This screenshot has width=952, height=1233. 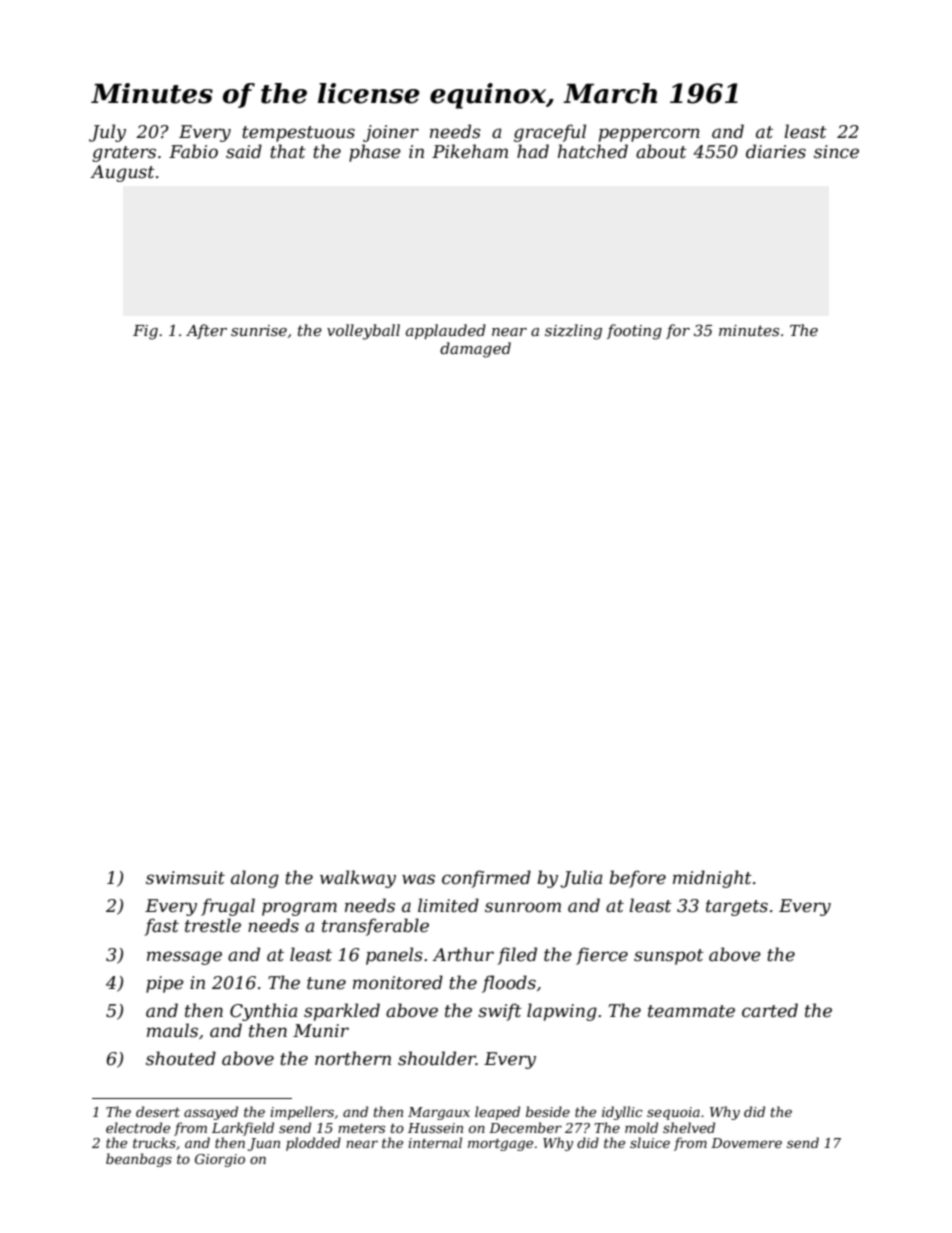 What do you see at coordinates (562, 1012) in the screenshot?
I see `lapwing` at bounding box center [562, 1012].
